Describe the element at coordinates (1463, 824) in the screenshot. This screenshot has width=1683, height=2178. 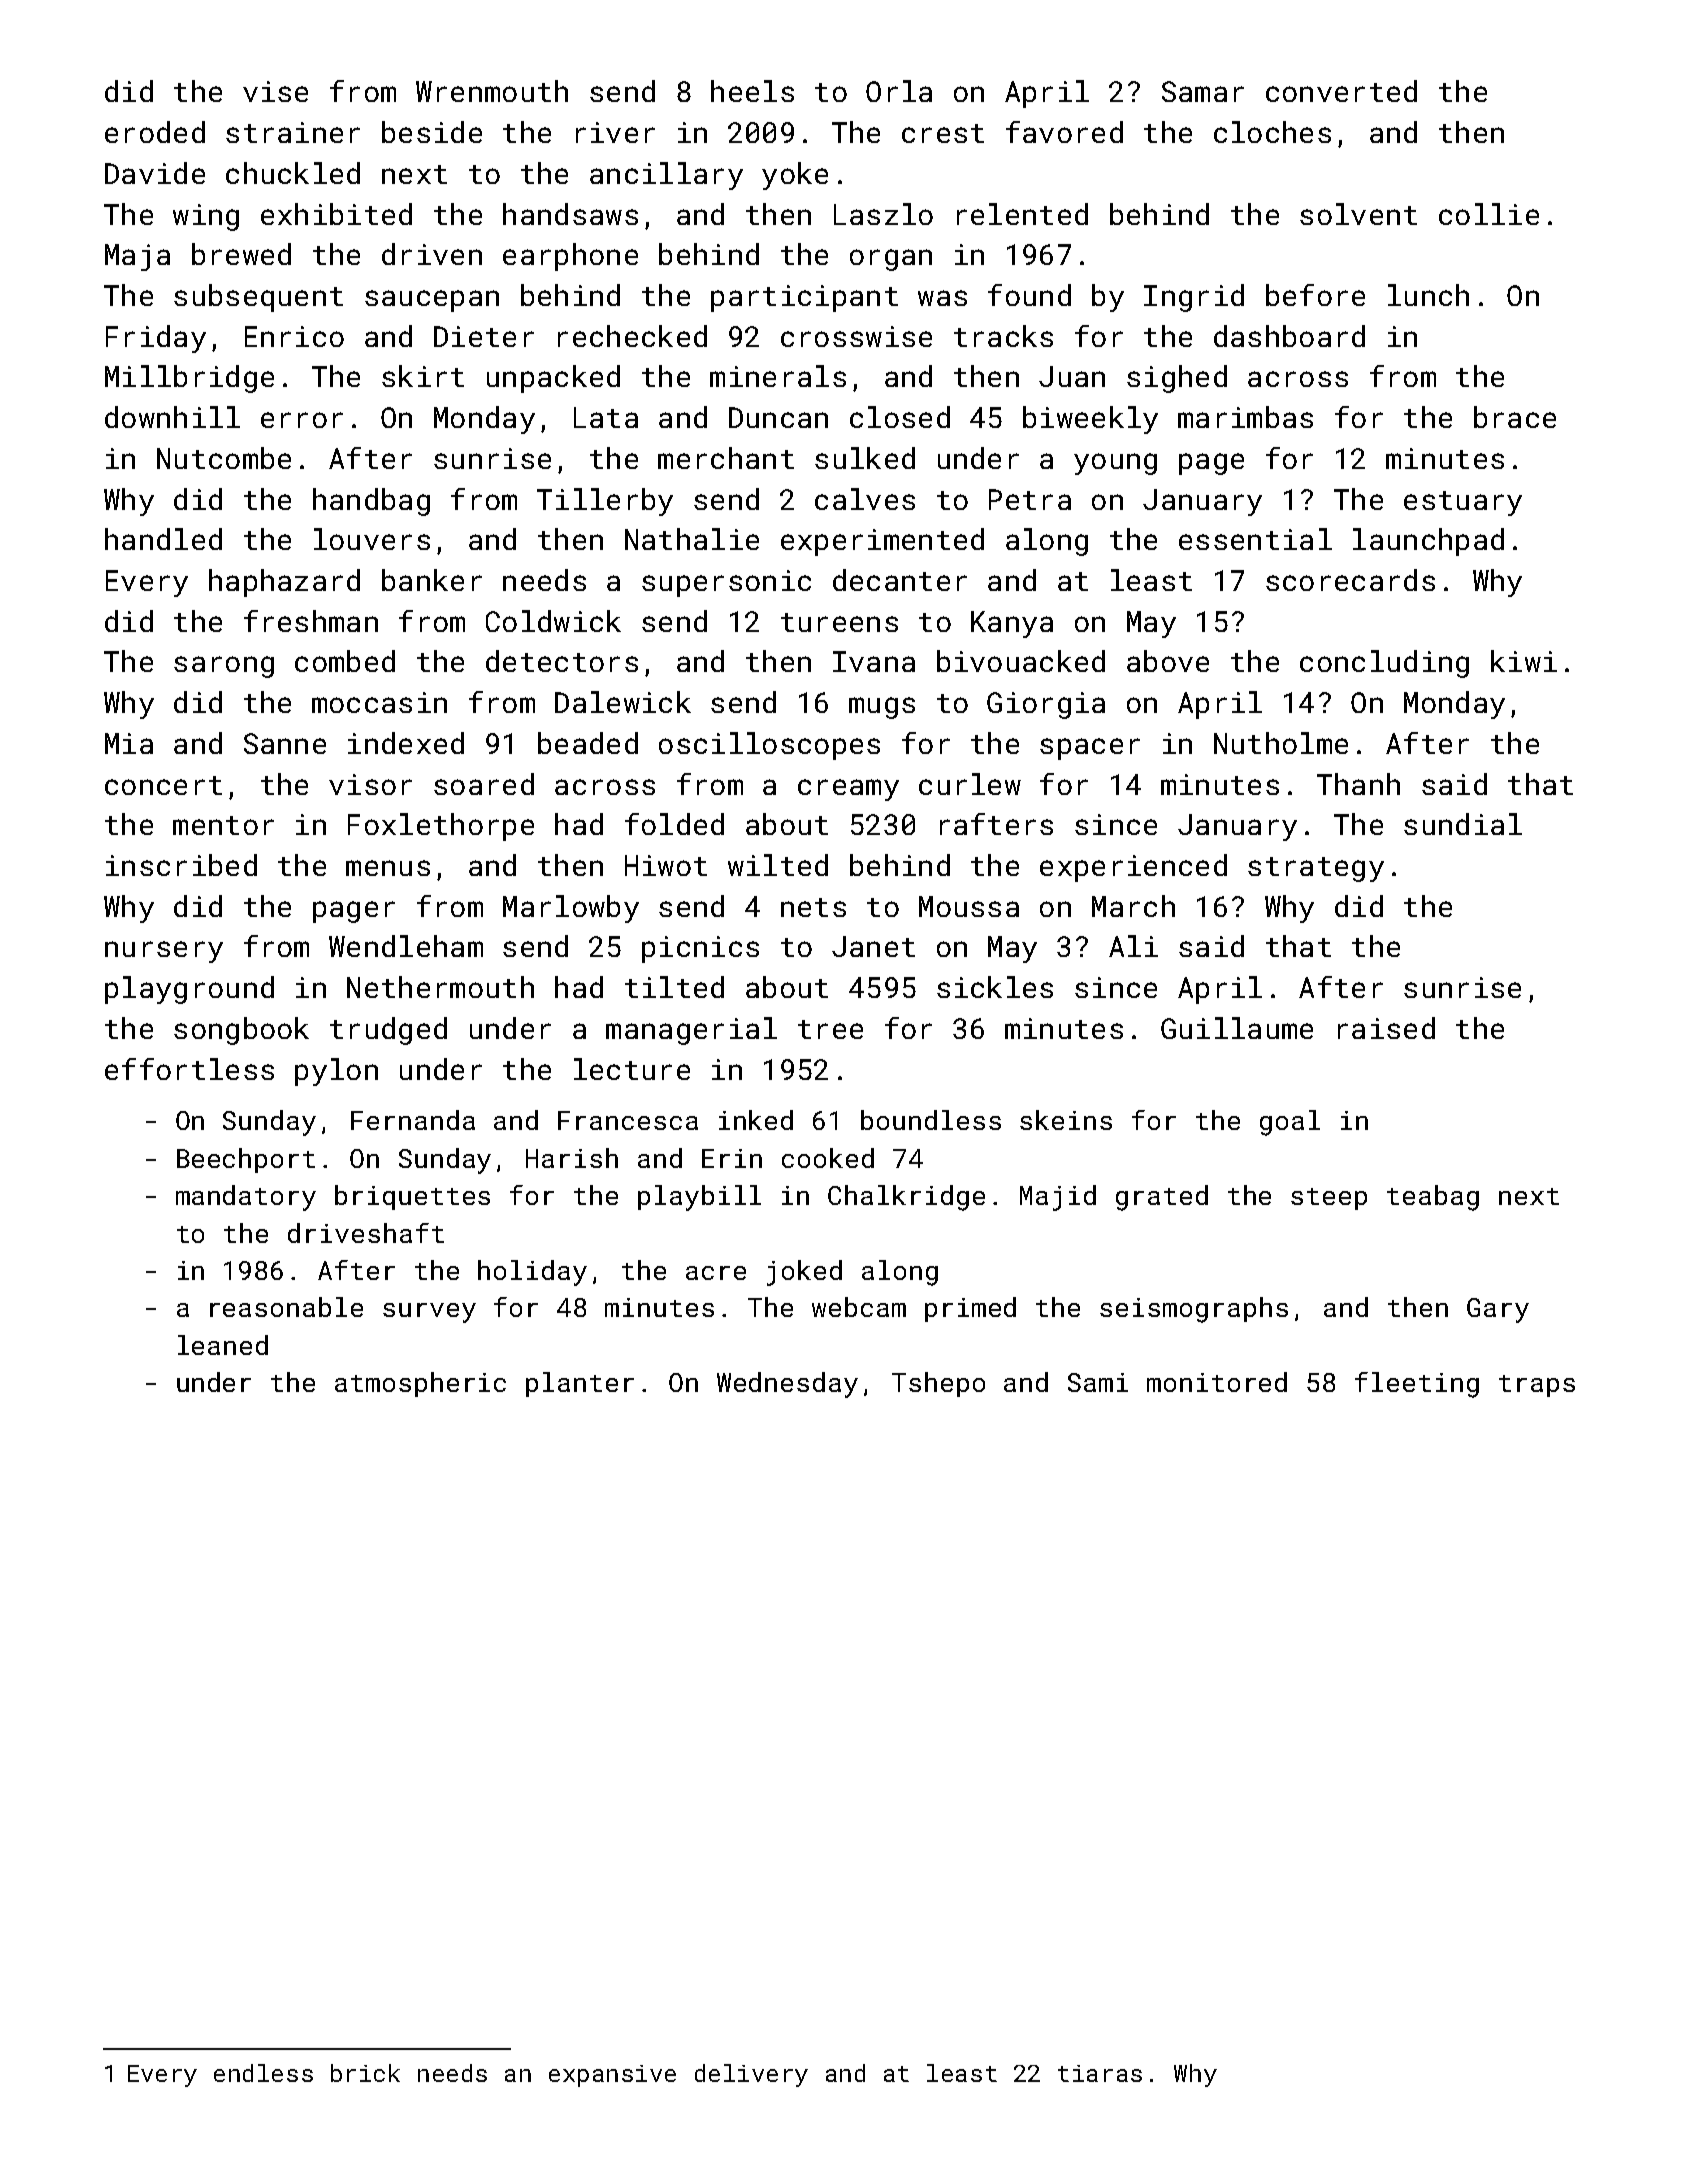
I see `sundial` at that location.
